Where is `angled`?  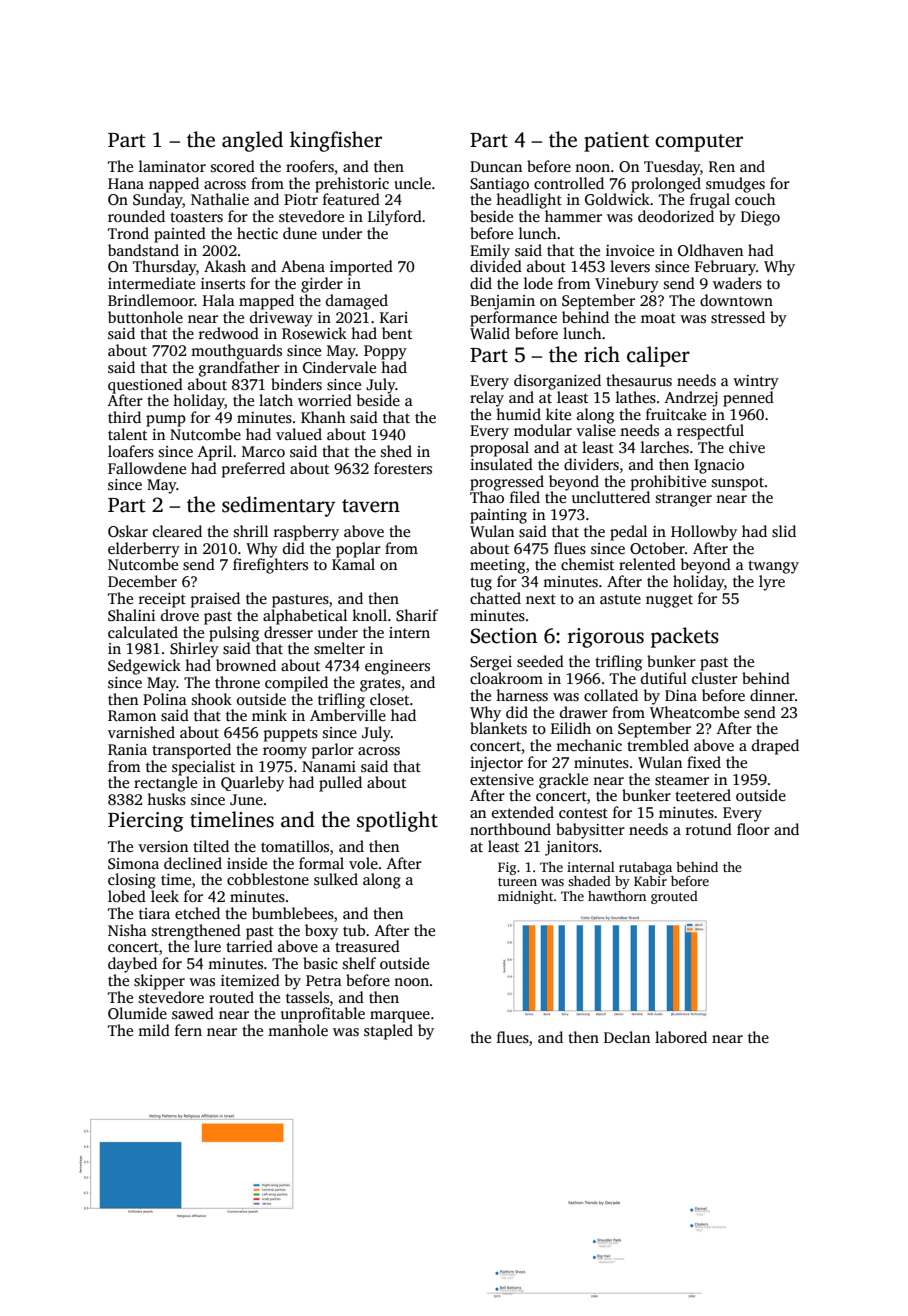 angled is located at coordinates (252, 141).
